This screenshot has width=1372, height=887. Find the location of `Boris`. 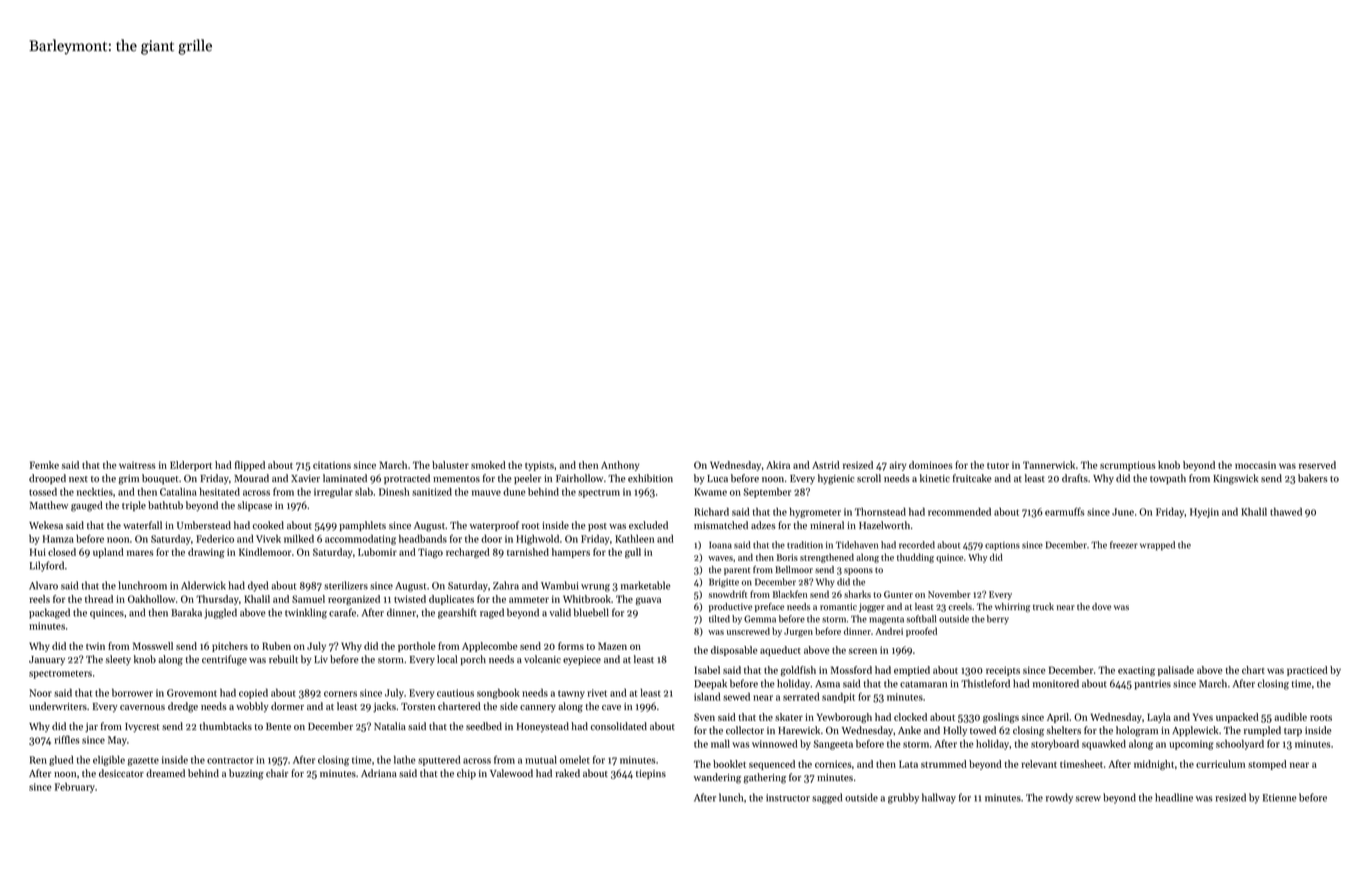

Boris is located at coordinates (787, 557).
